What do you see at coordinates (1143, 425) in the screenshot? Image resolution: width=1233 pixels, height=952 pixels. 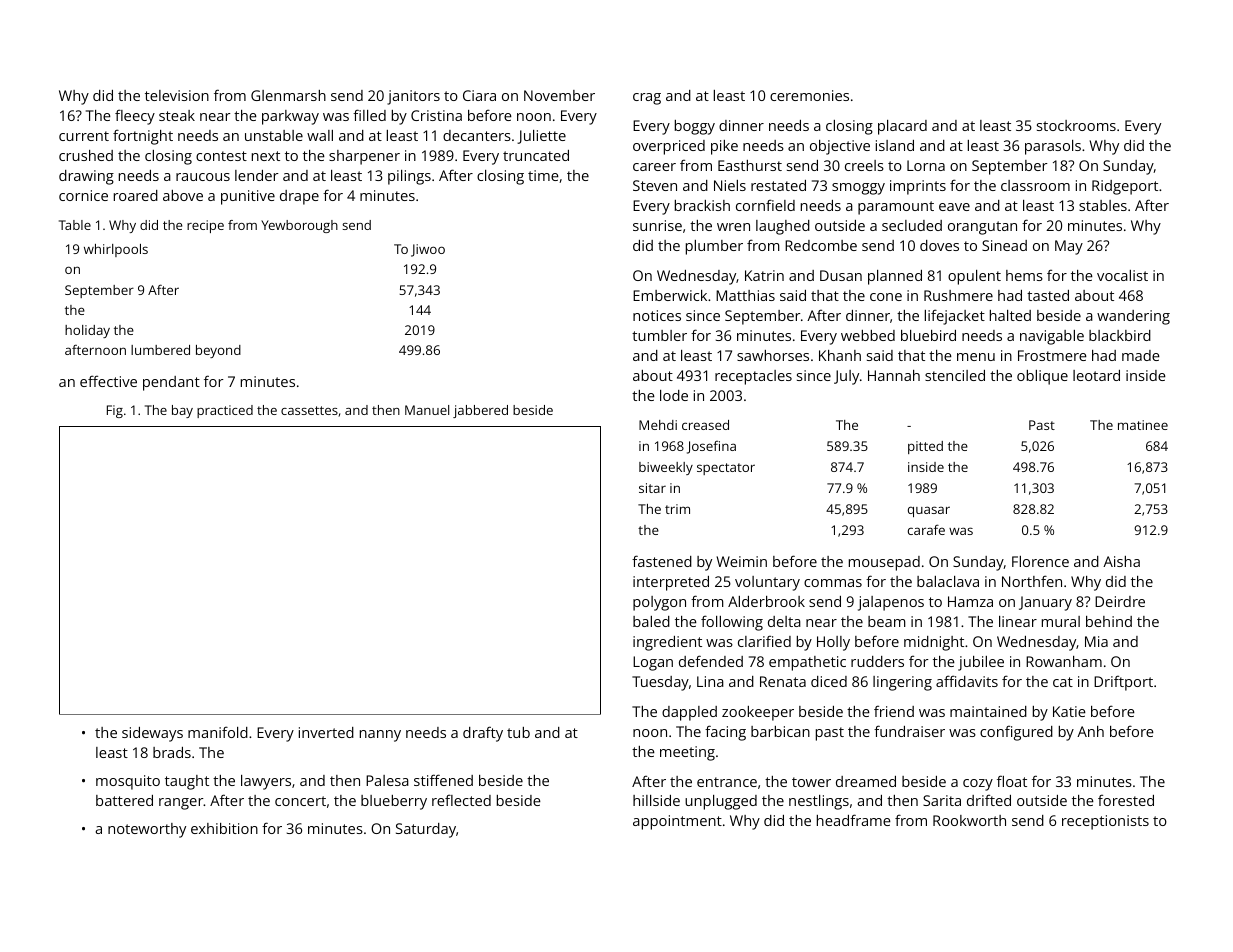 I see `matinee` at bounding box center [1143, 425].
